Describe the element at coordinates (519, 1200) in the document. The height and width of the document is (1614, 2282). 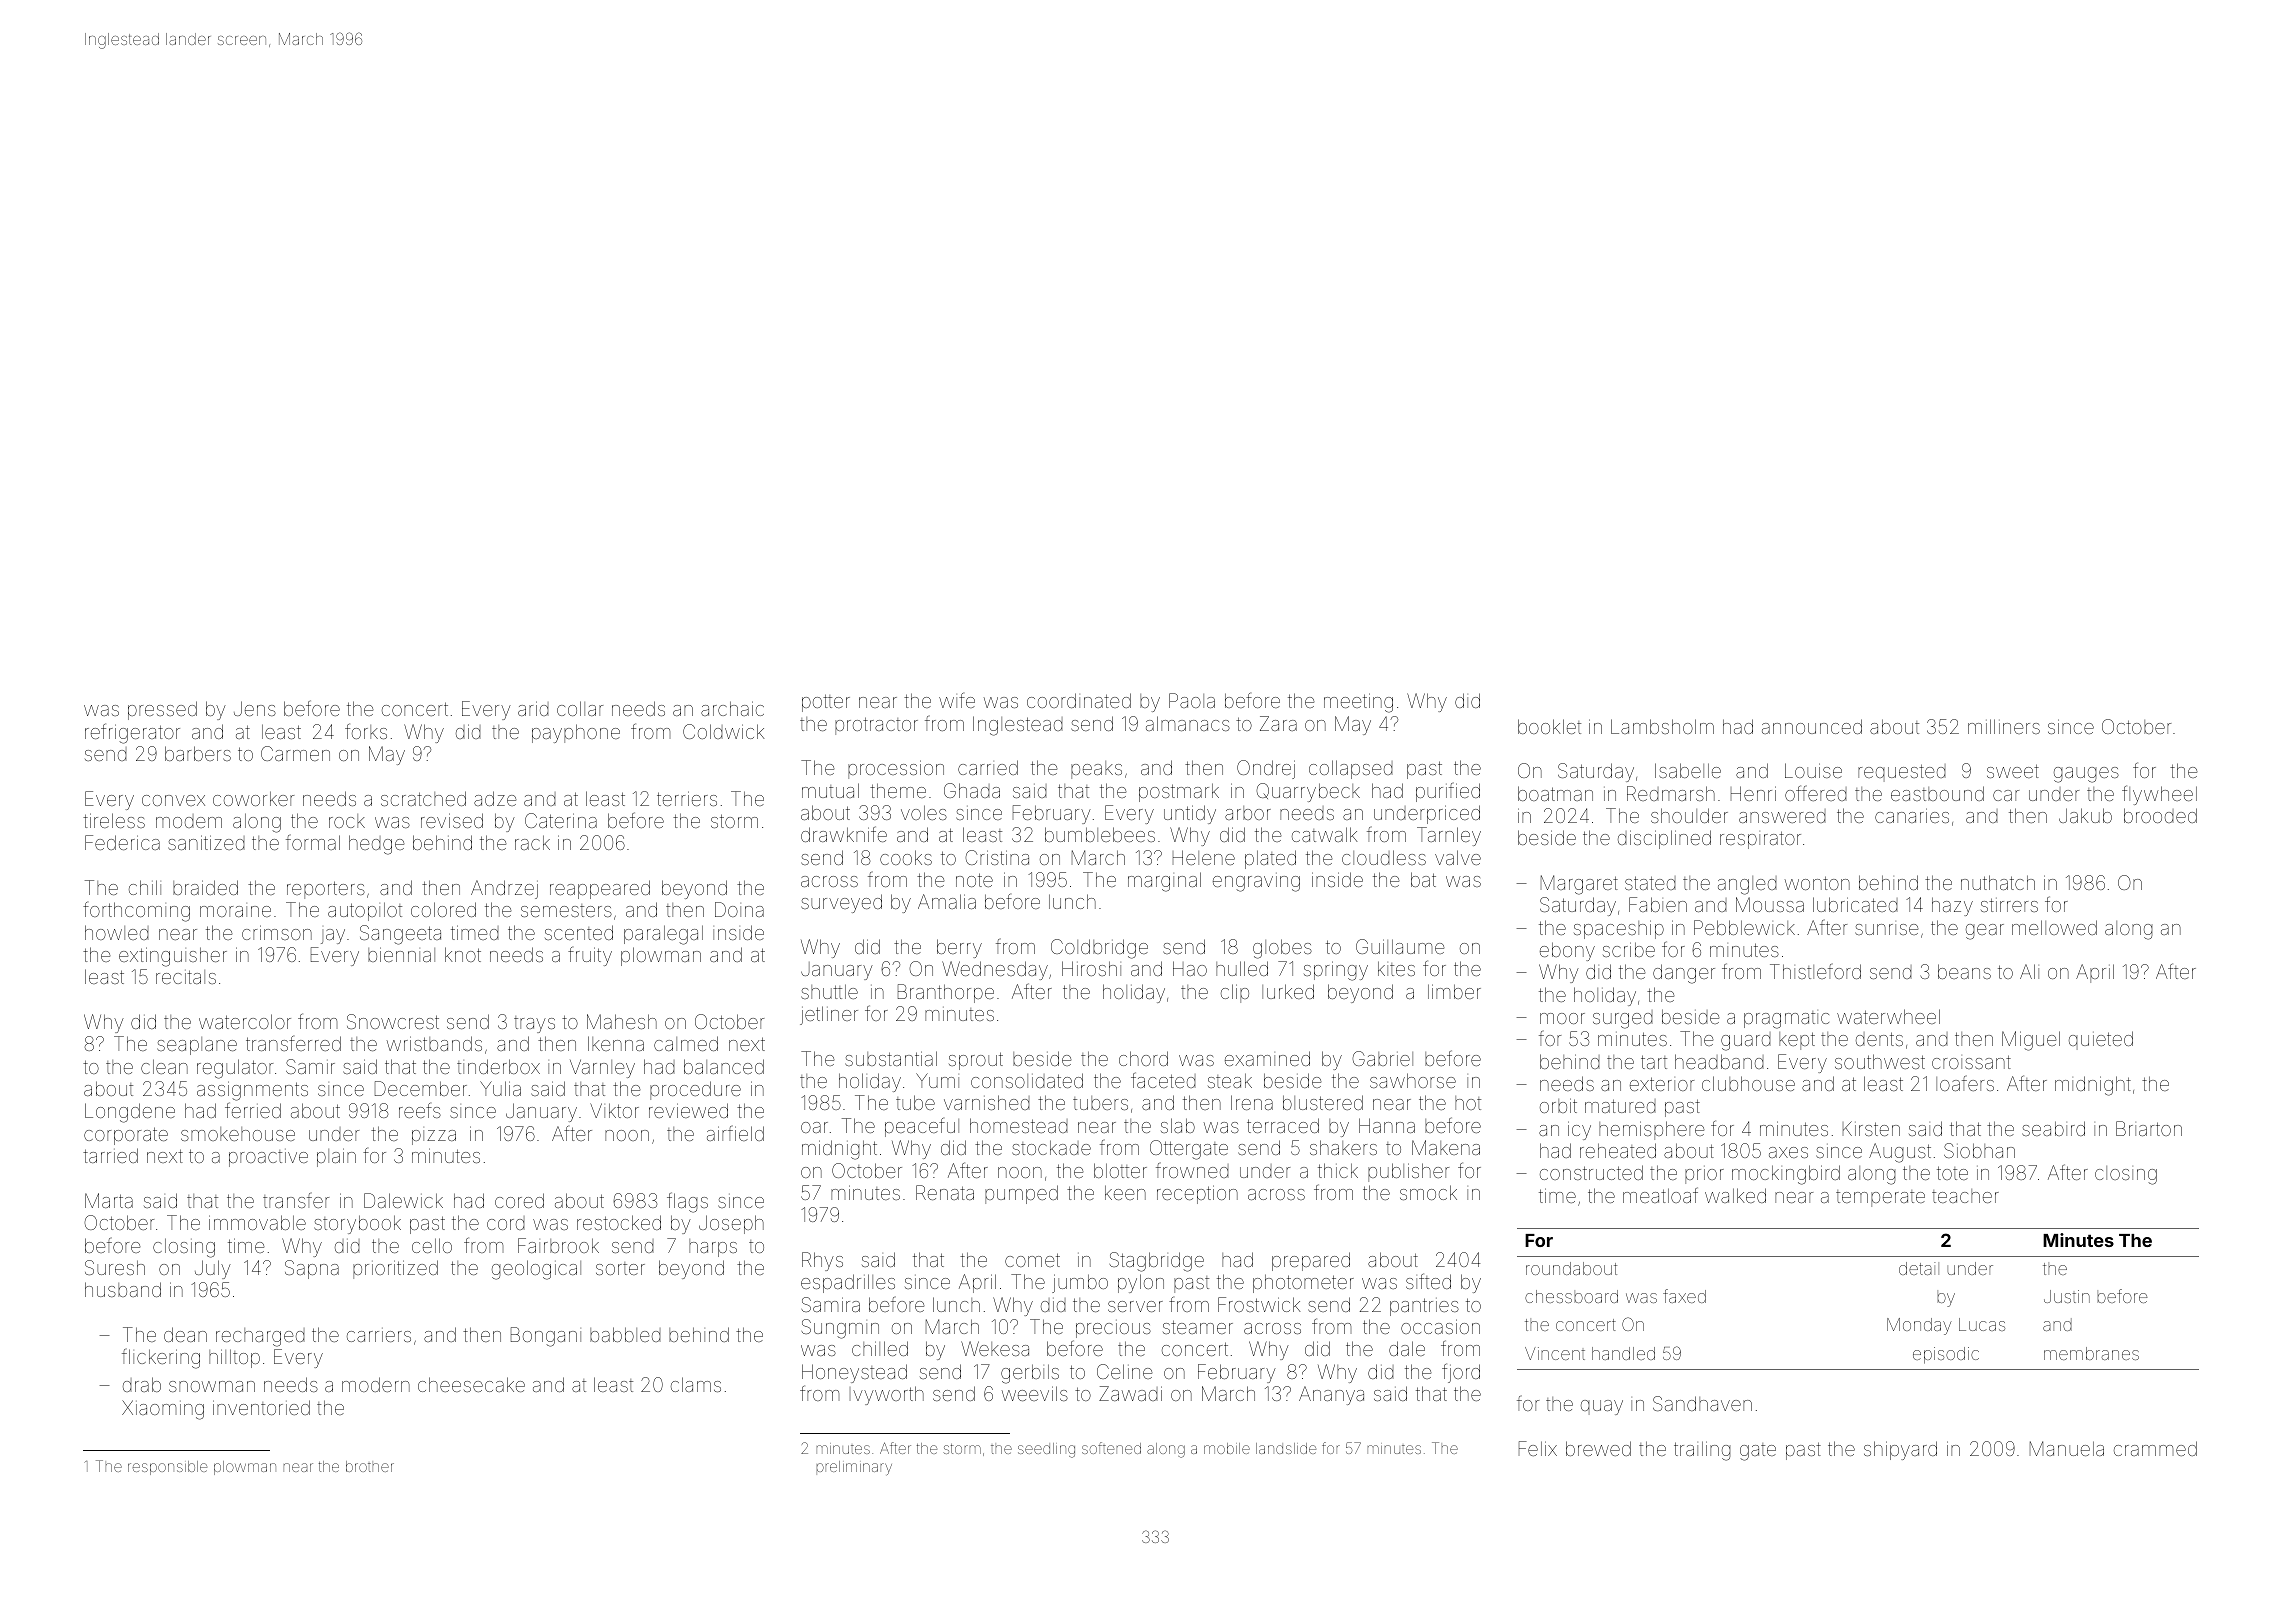
I see `cored` at that location.
